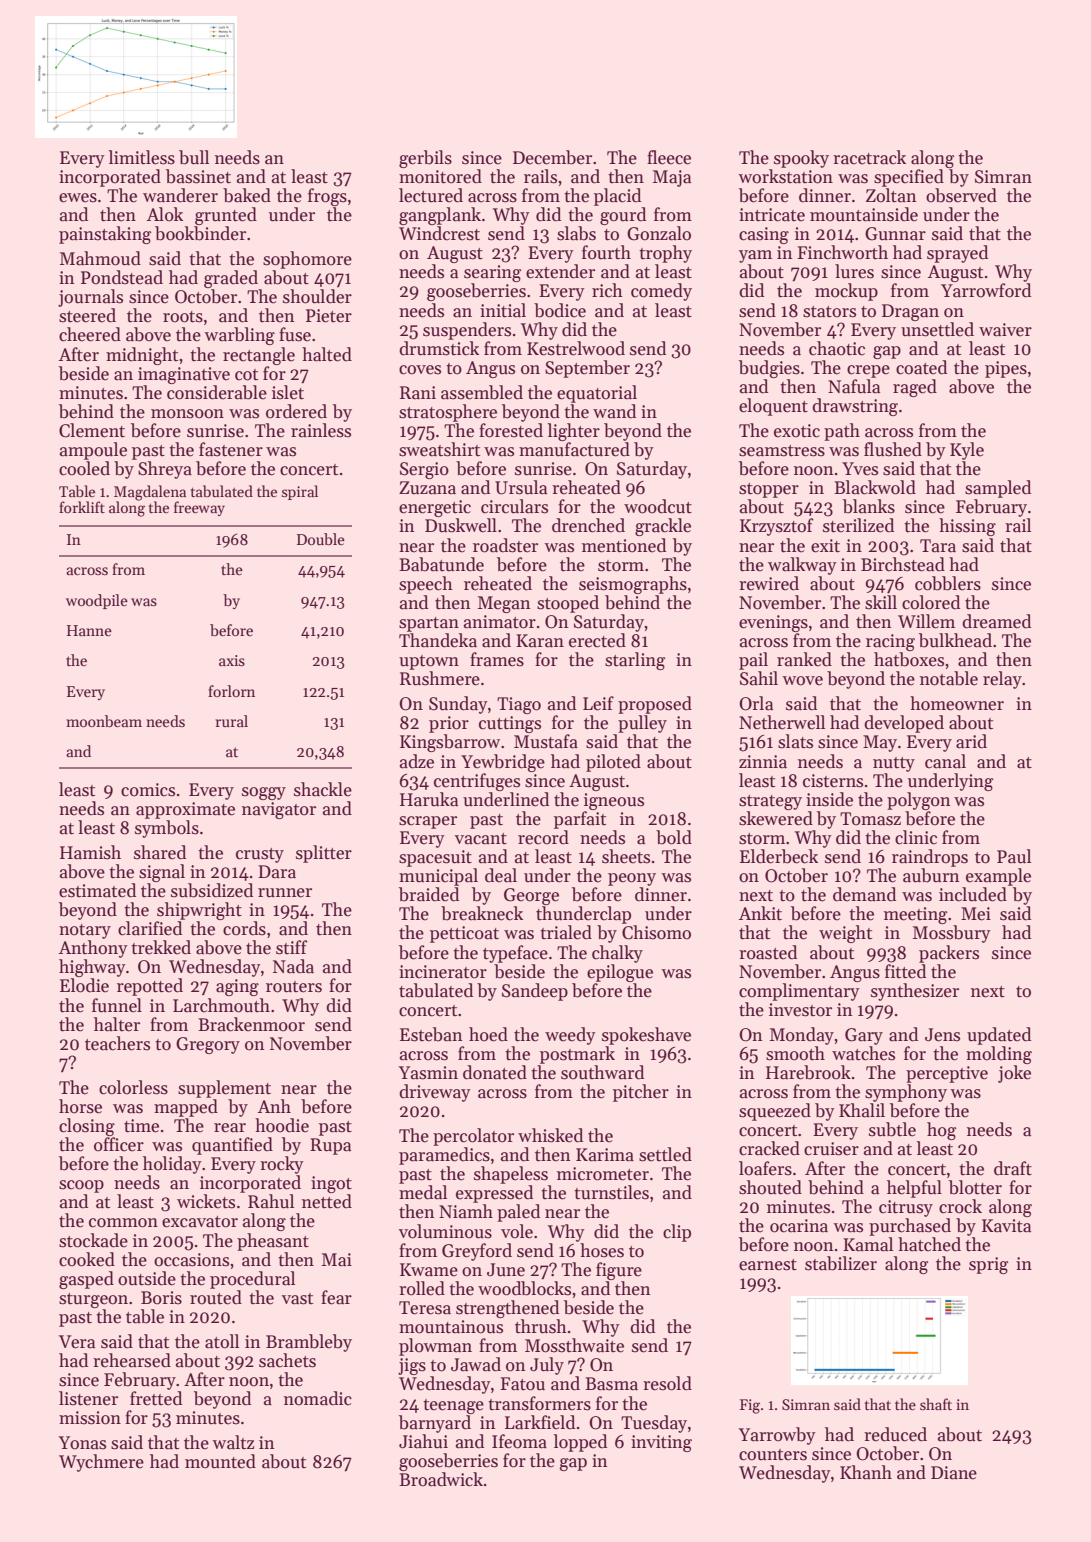  I want to click on comics, so click(148, 790).
